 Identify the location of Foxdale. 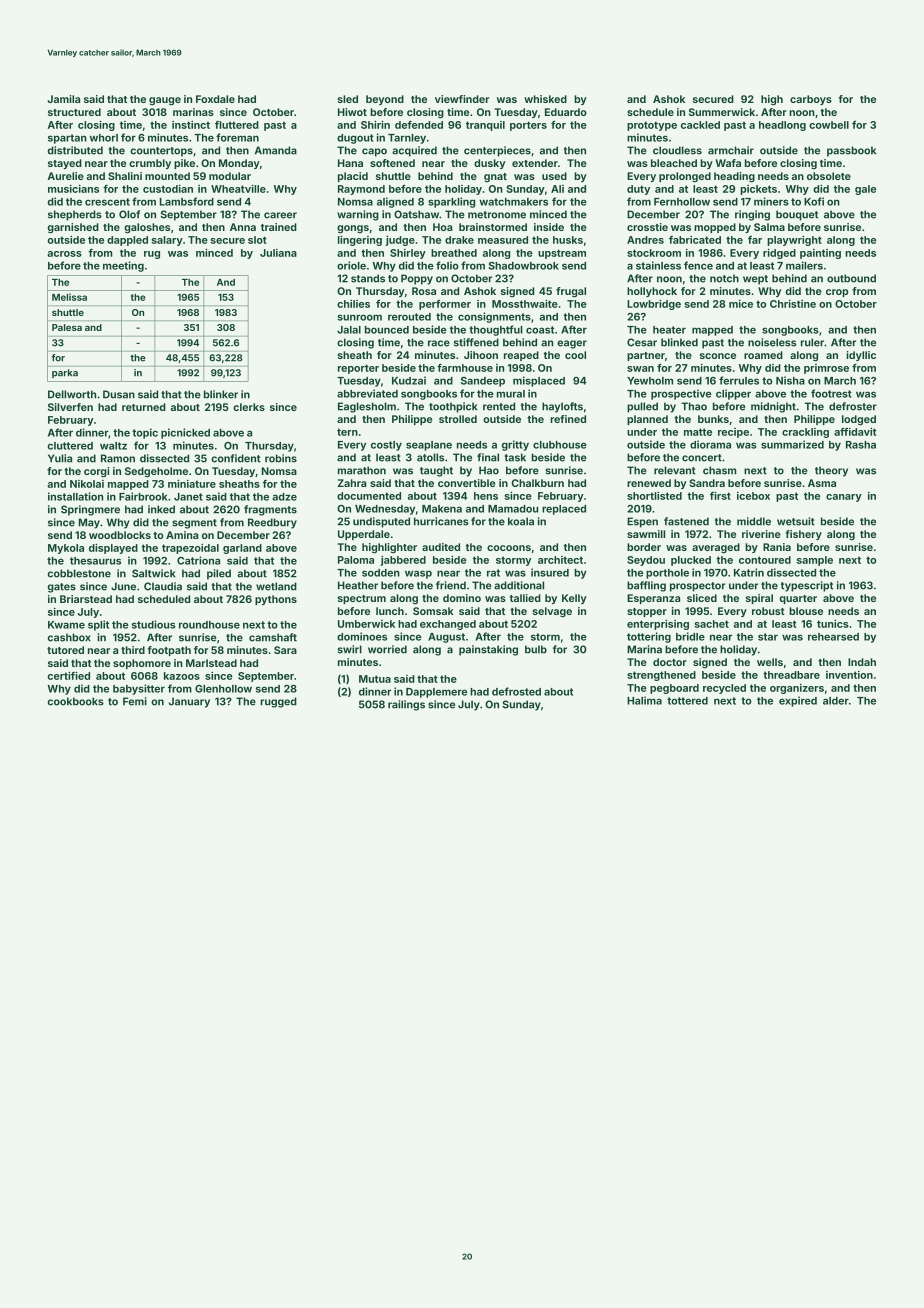
(215, 99).
